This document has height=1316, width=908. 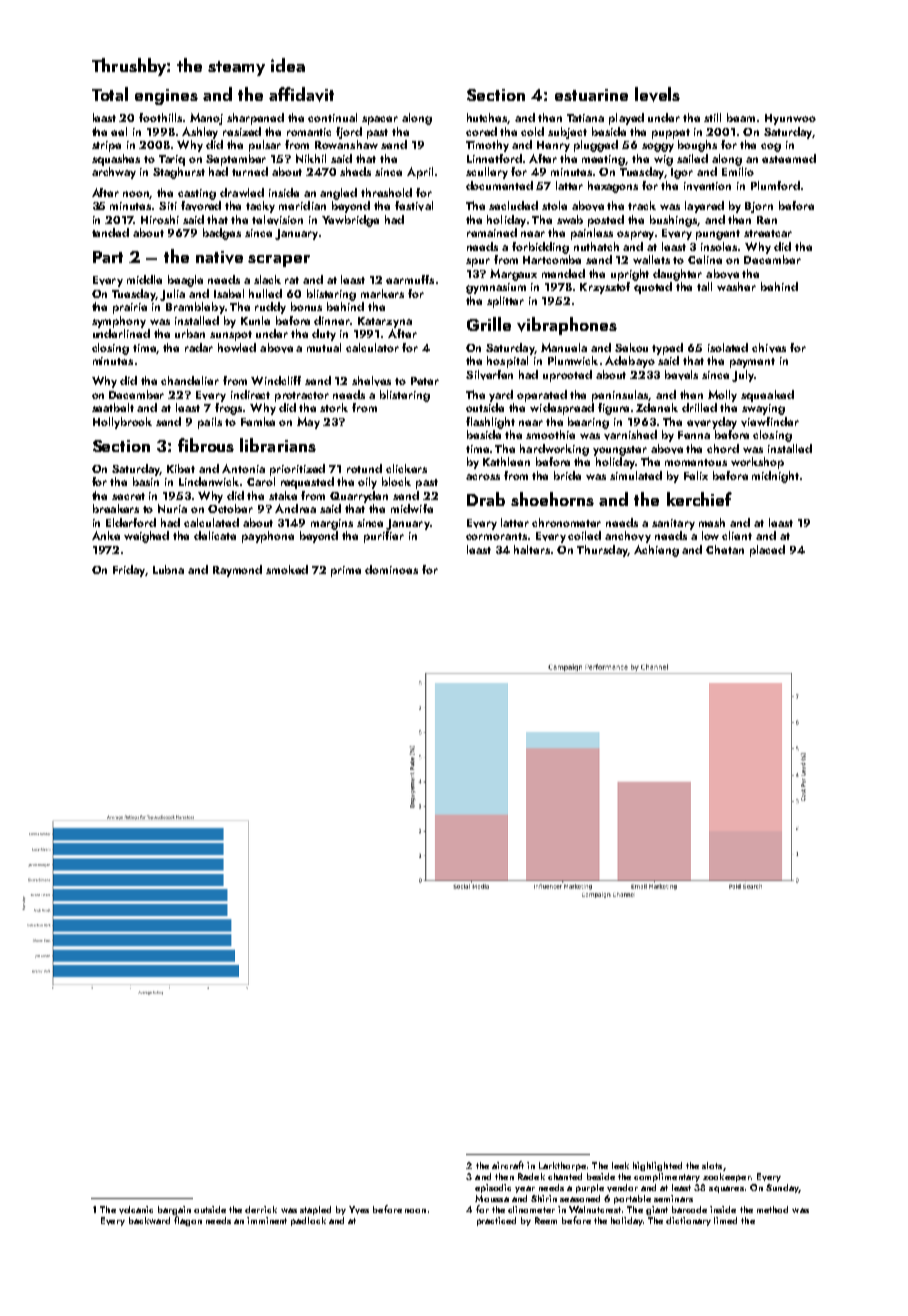 What do you see at coordinates (532, 549) in the document?
I see `halters` at bounding box center [532, 549].
